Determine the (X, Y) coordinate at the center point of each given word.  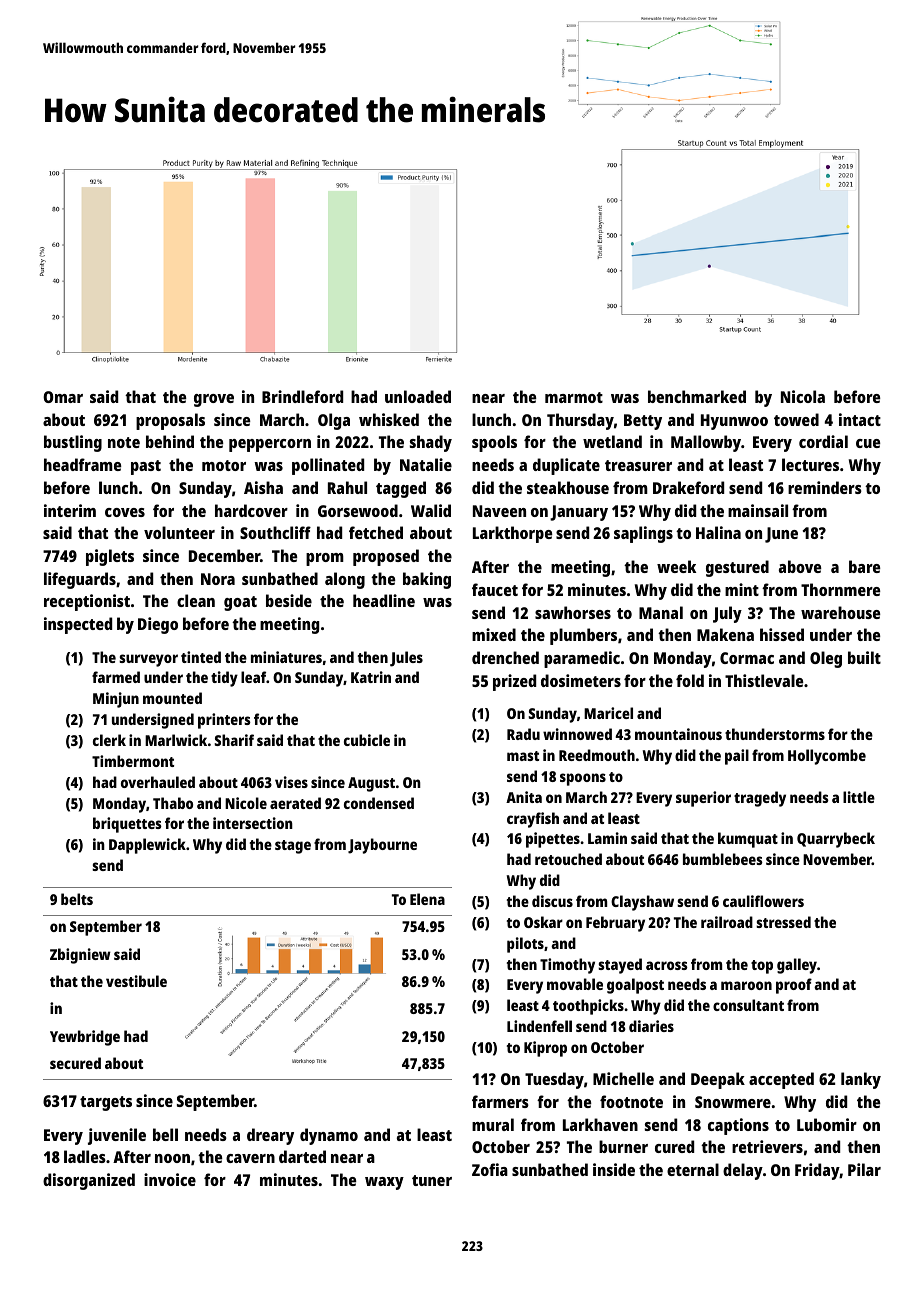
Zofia (490, 1169)
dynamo (329, 1136)
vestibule (136, 981)
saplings (643, 534)
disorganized (89, 1181)
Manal (661, 612)
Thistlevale (764, 680)
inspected (78, 625)
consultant (748, 1005)
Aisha (263, 487)
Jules (406, 659)
